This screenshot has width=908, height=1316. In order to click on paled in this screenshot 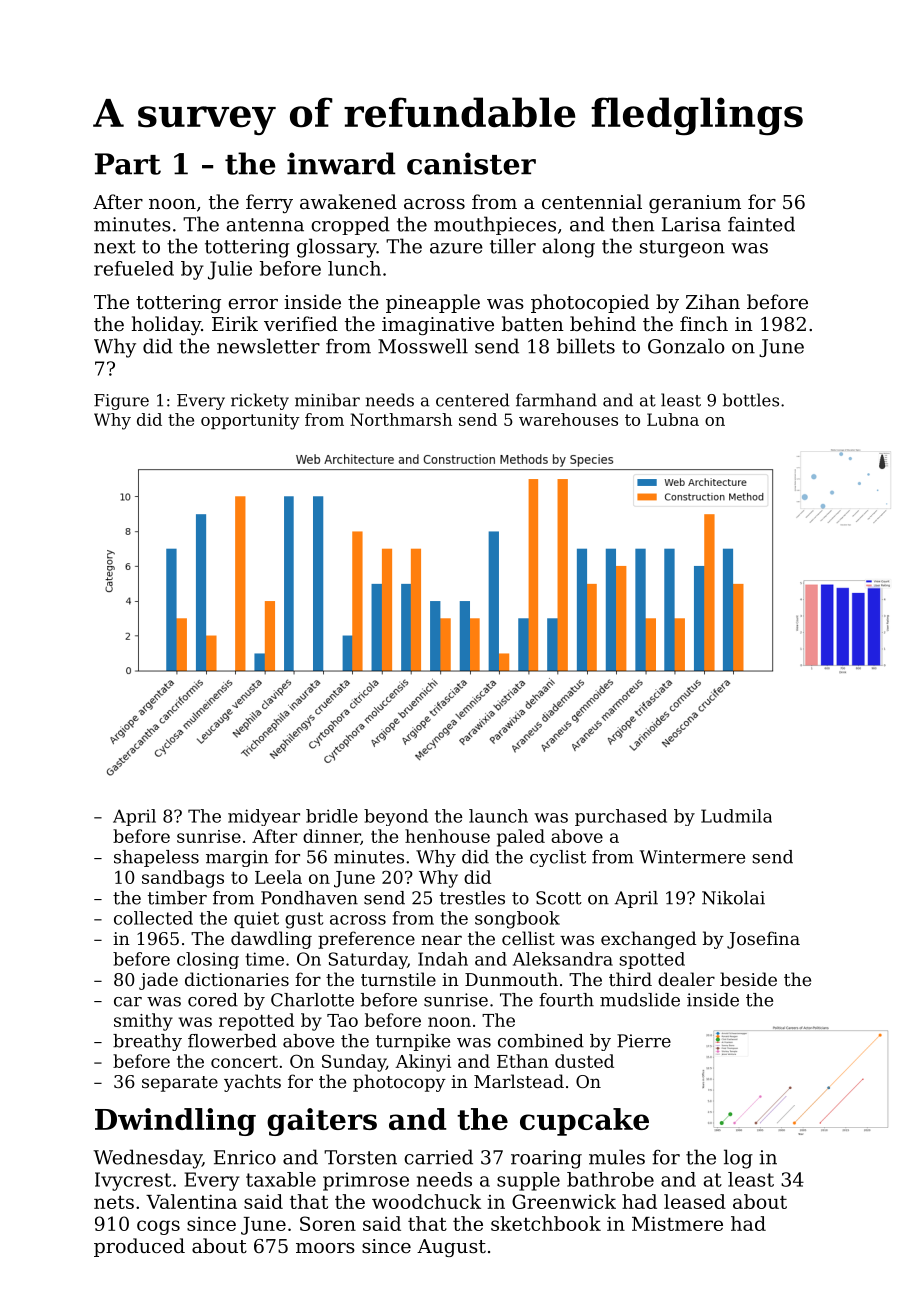, I will do `click(521, 838)`.
